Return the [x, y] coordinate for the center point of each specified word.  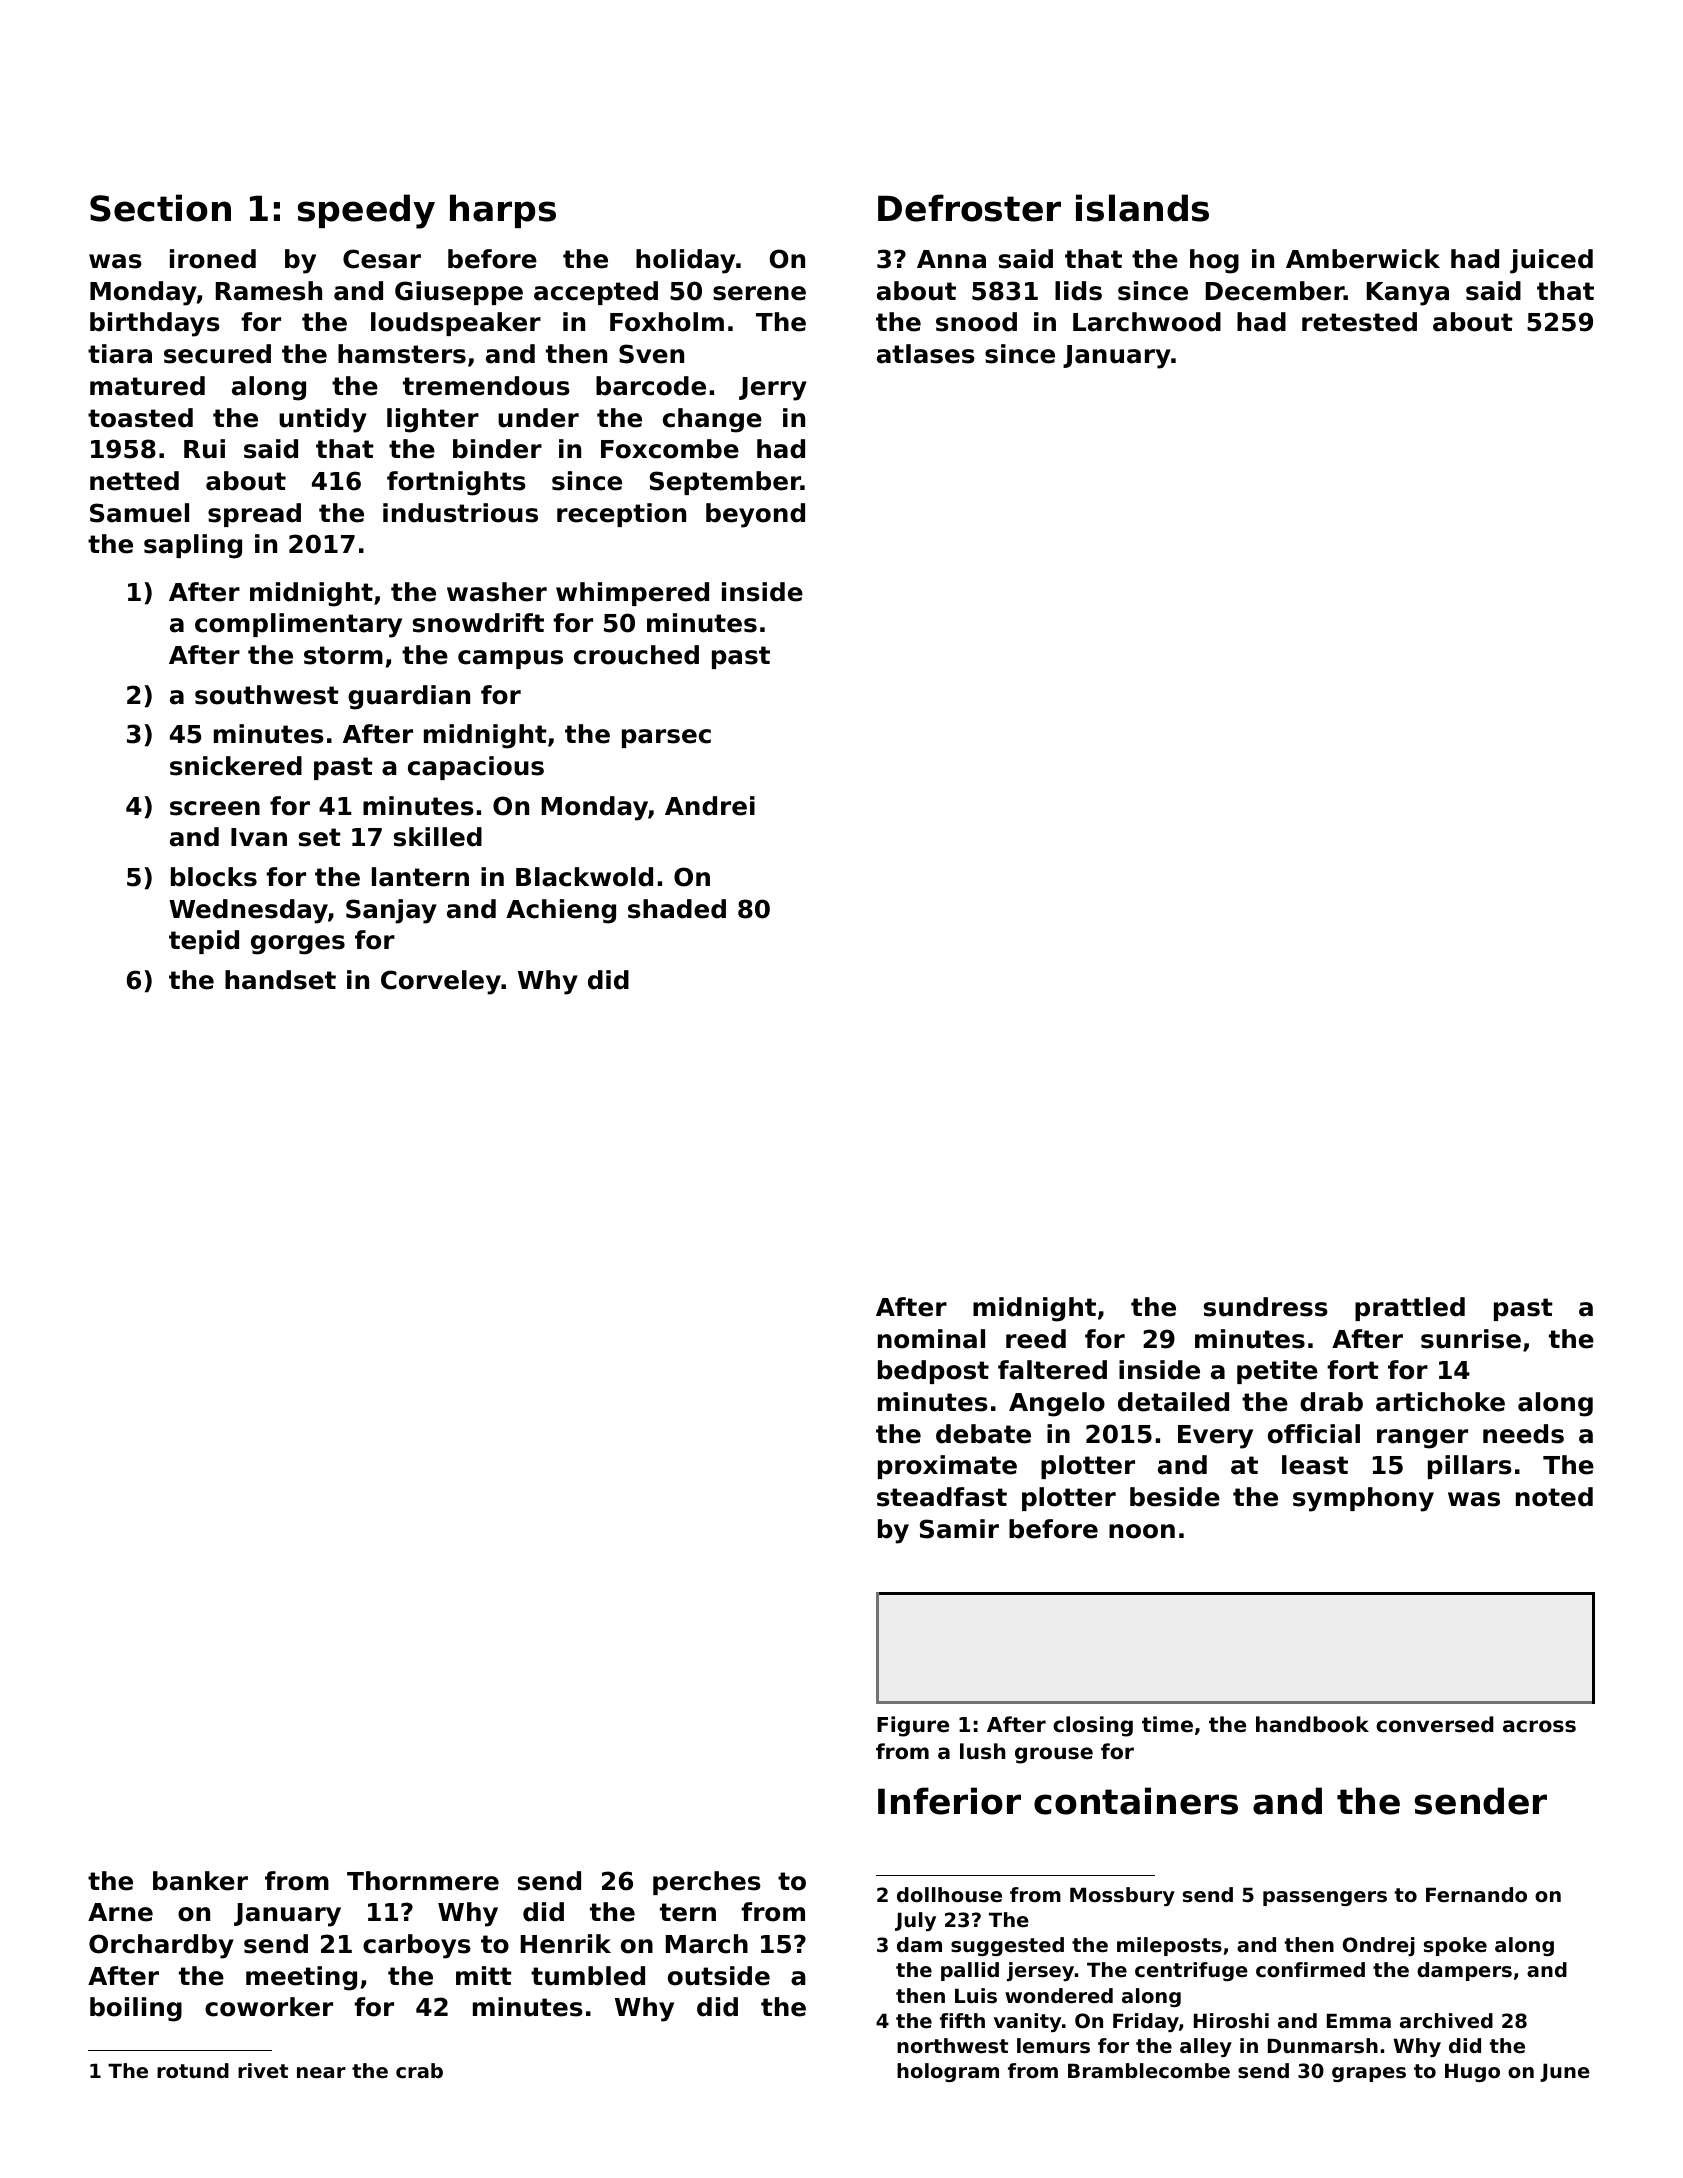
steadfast [942, 1497]
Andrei [710, 806]
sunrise [1471, 1339]
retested [1359, 322]
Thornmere [423, 1881]
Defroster [969, 208]
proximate [947, 1467]
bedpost [933, 1372]
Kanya [1408, 294]
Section [160, 208]
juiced [1551, 261]
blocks [214, 877]
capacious [476, 768]
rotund [193, 2071]
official [1314, 1434]
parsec [666, 738]
